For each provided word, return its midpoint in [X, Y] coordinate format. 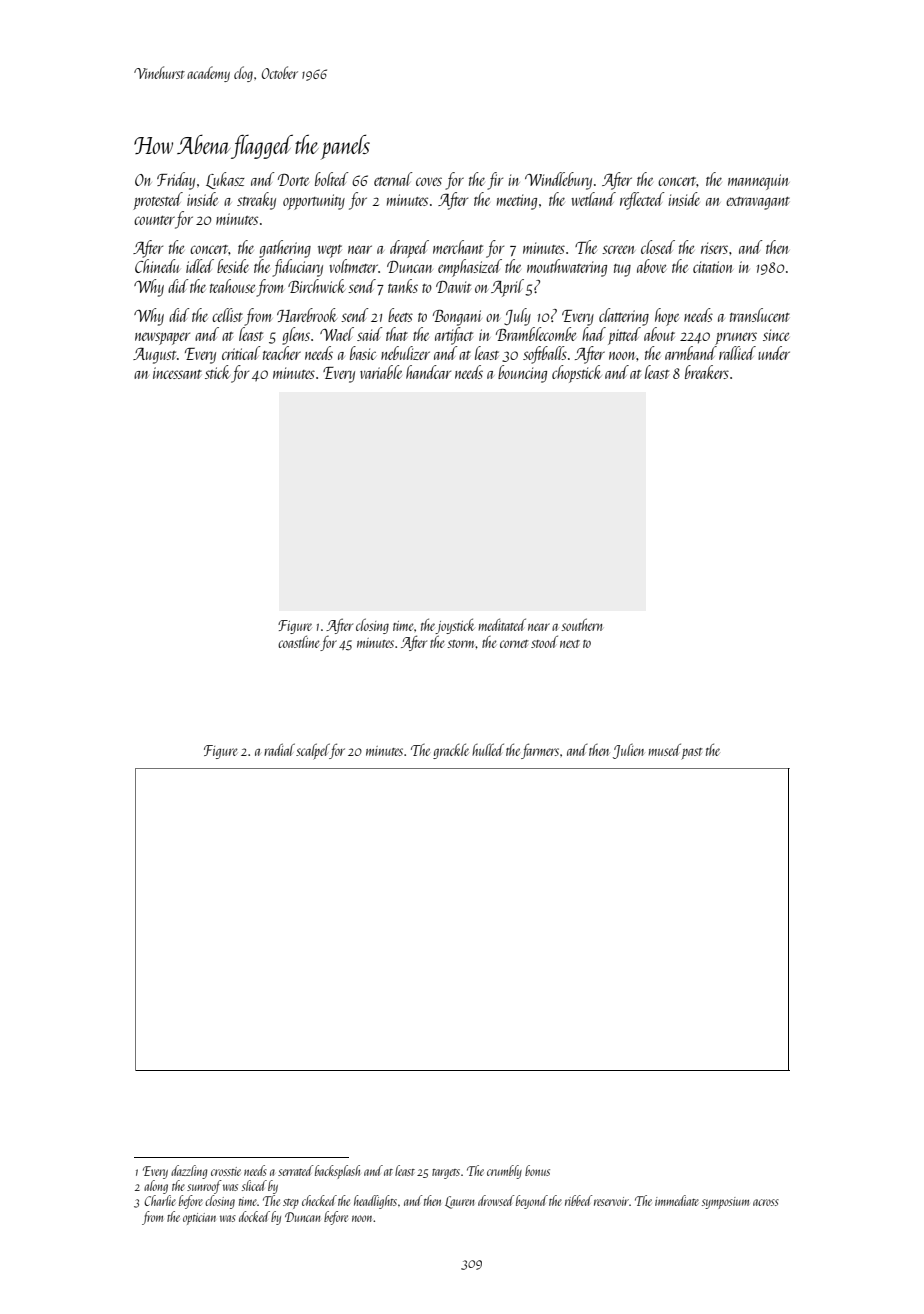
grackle [451, 751]
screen [618, 249]
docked [254, 1216]
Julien [628, 751]
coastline [299, 643]
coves [429, 181]
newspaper [162, 338]
